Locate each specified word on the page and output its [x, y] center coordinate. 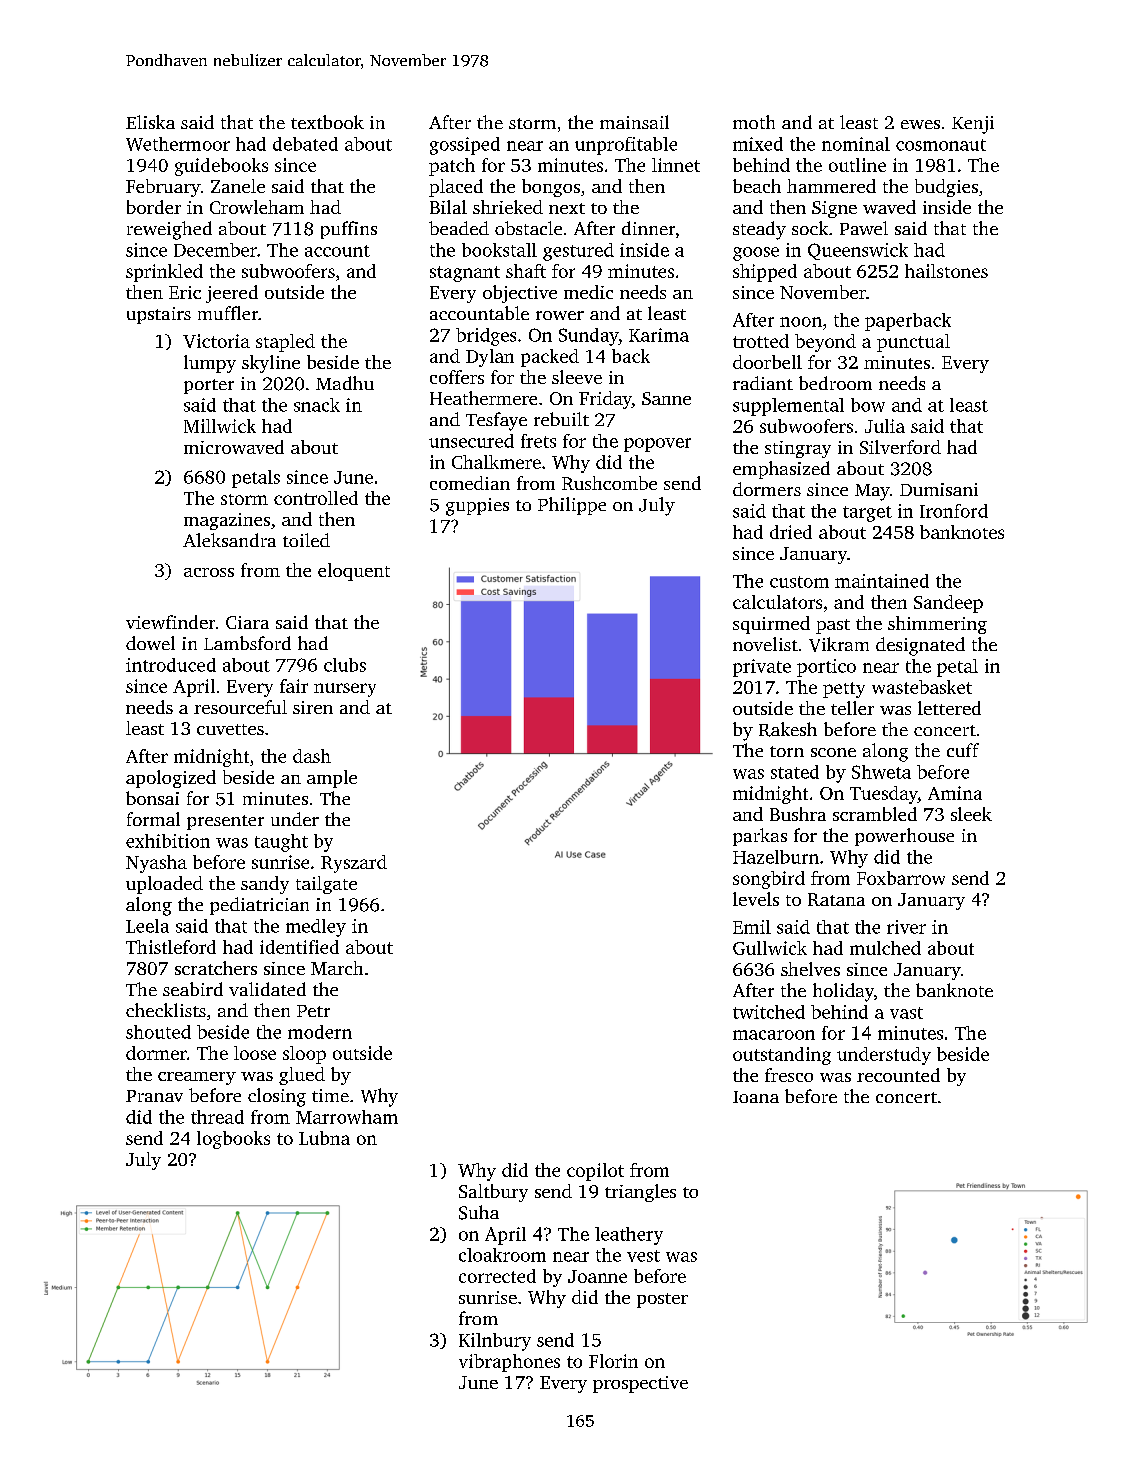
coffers [457, 377]
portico [826, 668]
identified [299, 947]
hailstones [946, 271]
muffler [228, 313]
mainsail [634, 122]
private [762, 668]
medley [316, 928]
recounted [898, 1075]
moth [754, 122]
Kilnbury [495, 1342]
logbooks [233, 1140]
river [906, 927]
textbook [327, 122]
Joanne [597, 1276]
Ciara [247, 622]
